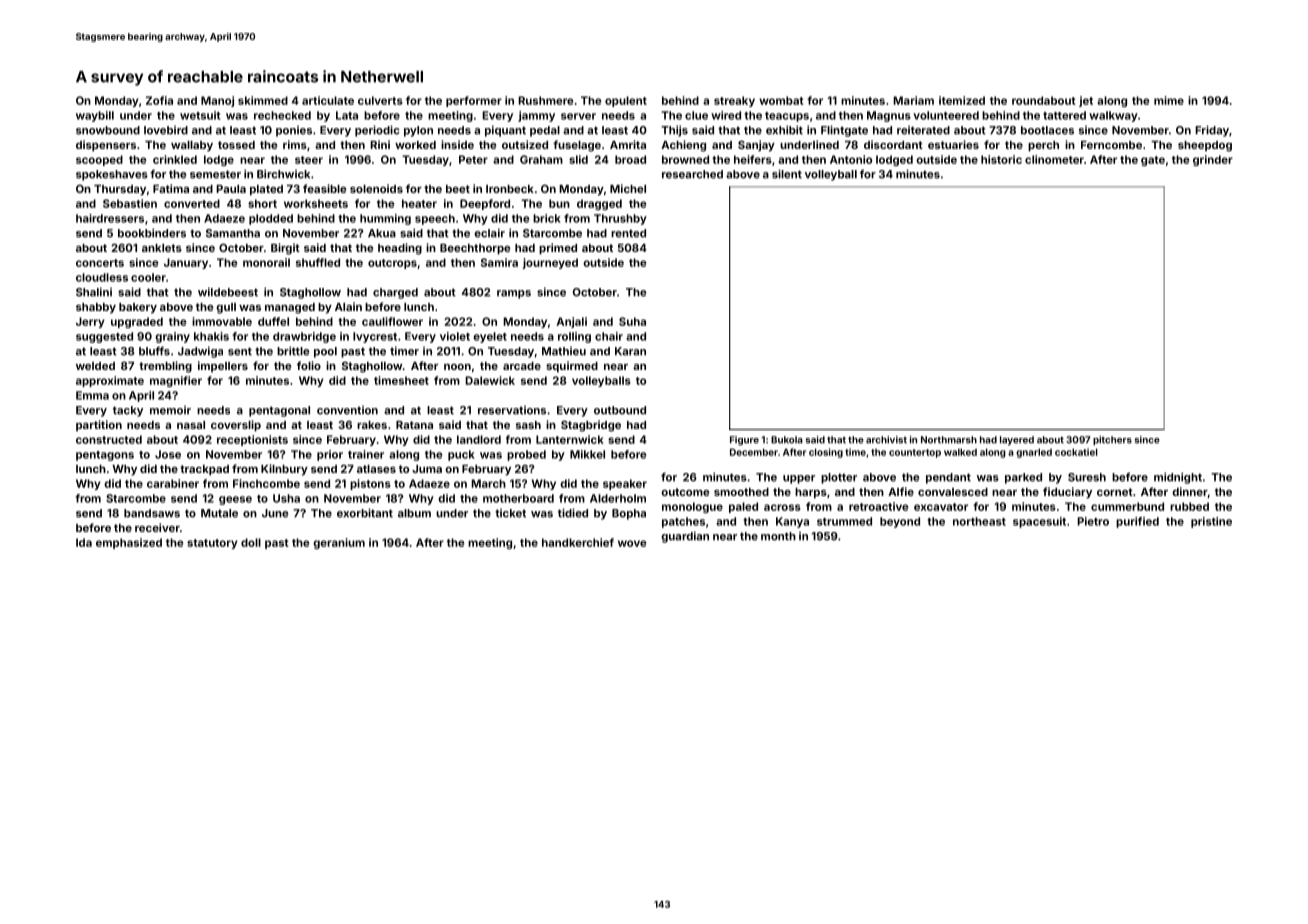 This page has width=1308, height=924. Describe the element at coordinates (1086, 101) in the page. I see `jet` at that location.
